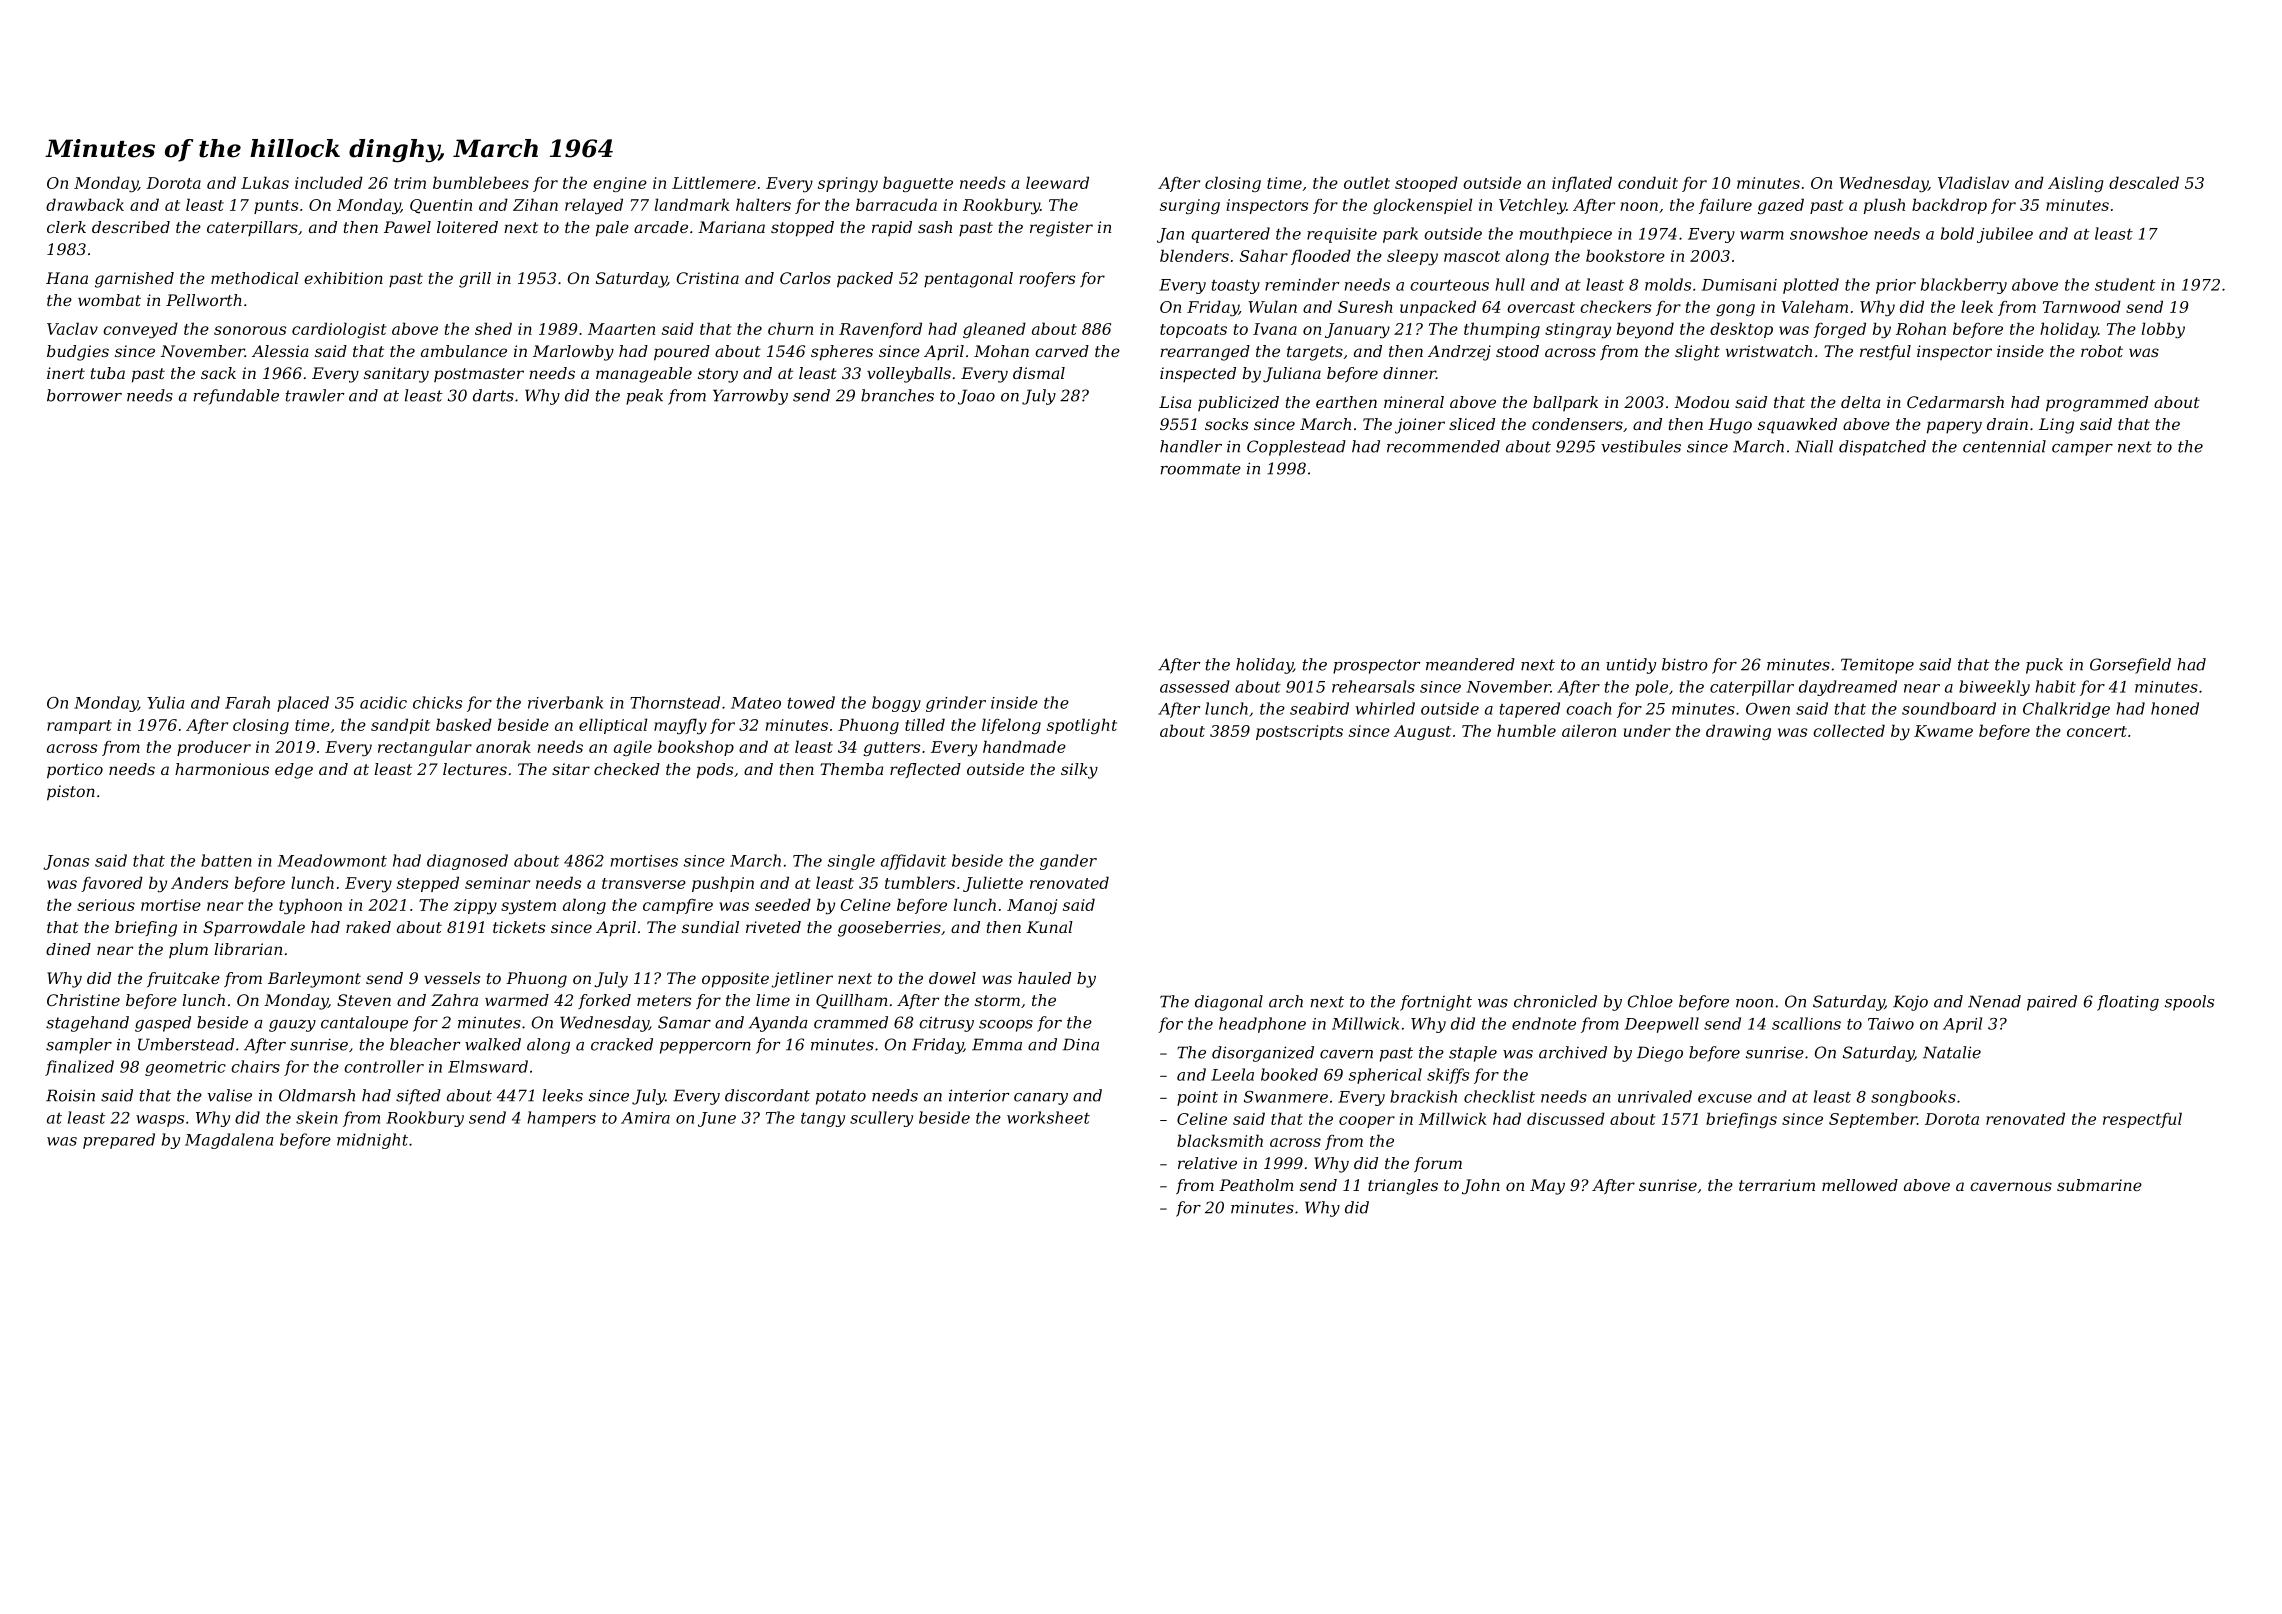 The image size is (2282, 1614). Describe the element at coordinates (1057, 182) in the screenshot. I see `leeward` at that location.
